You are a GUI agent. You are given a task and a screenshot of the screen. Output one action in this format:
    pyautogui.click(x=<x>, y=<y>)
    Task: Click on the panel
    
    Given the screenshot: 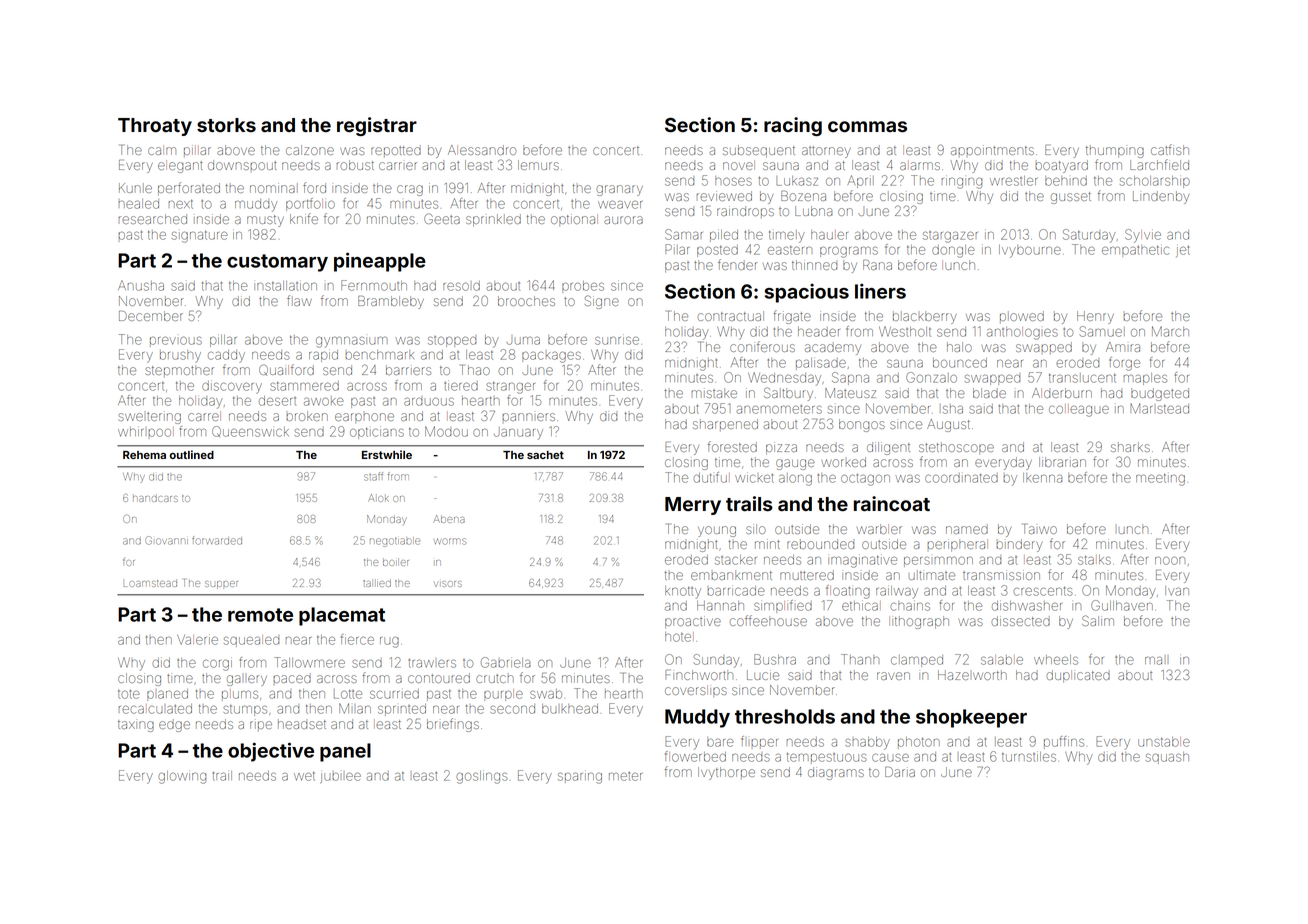 What is the action you would take?
    pyautogui.click(x=345, y=752)
